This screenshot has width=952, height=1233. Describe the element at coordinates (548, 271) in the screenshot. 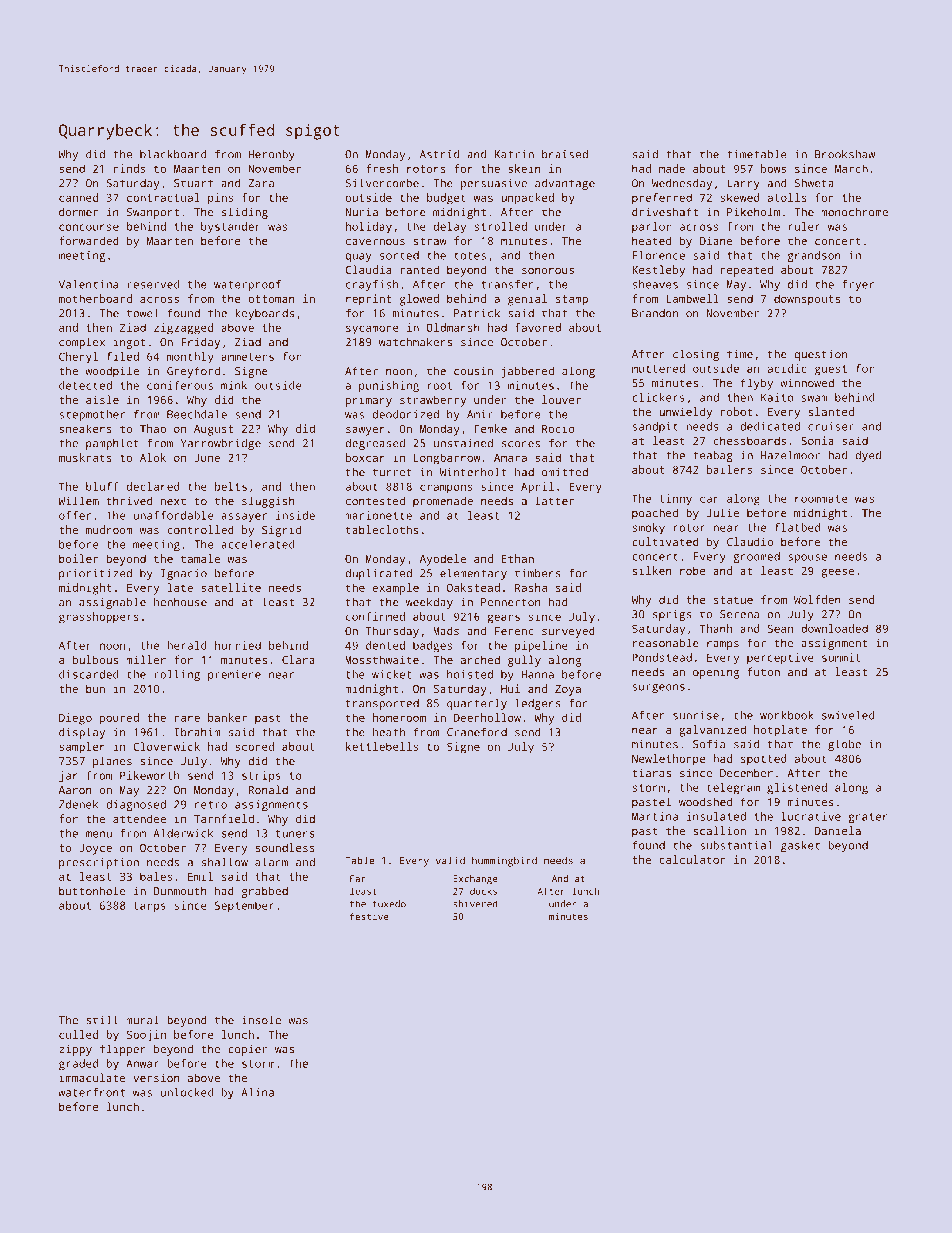

I see `sonorous` at that location.
